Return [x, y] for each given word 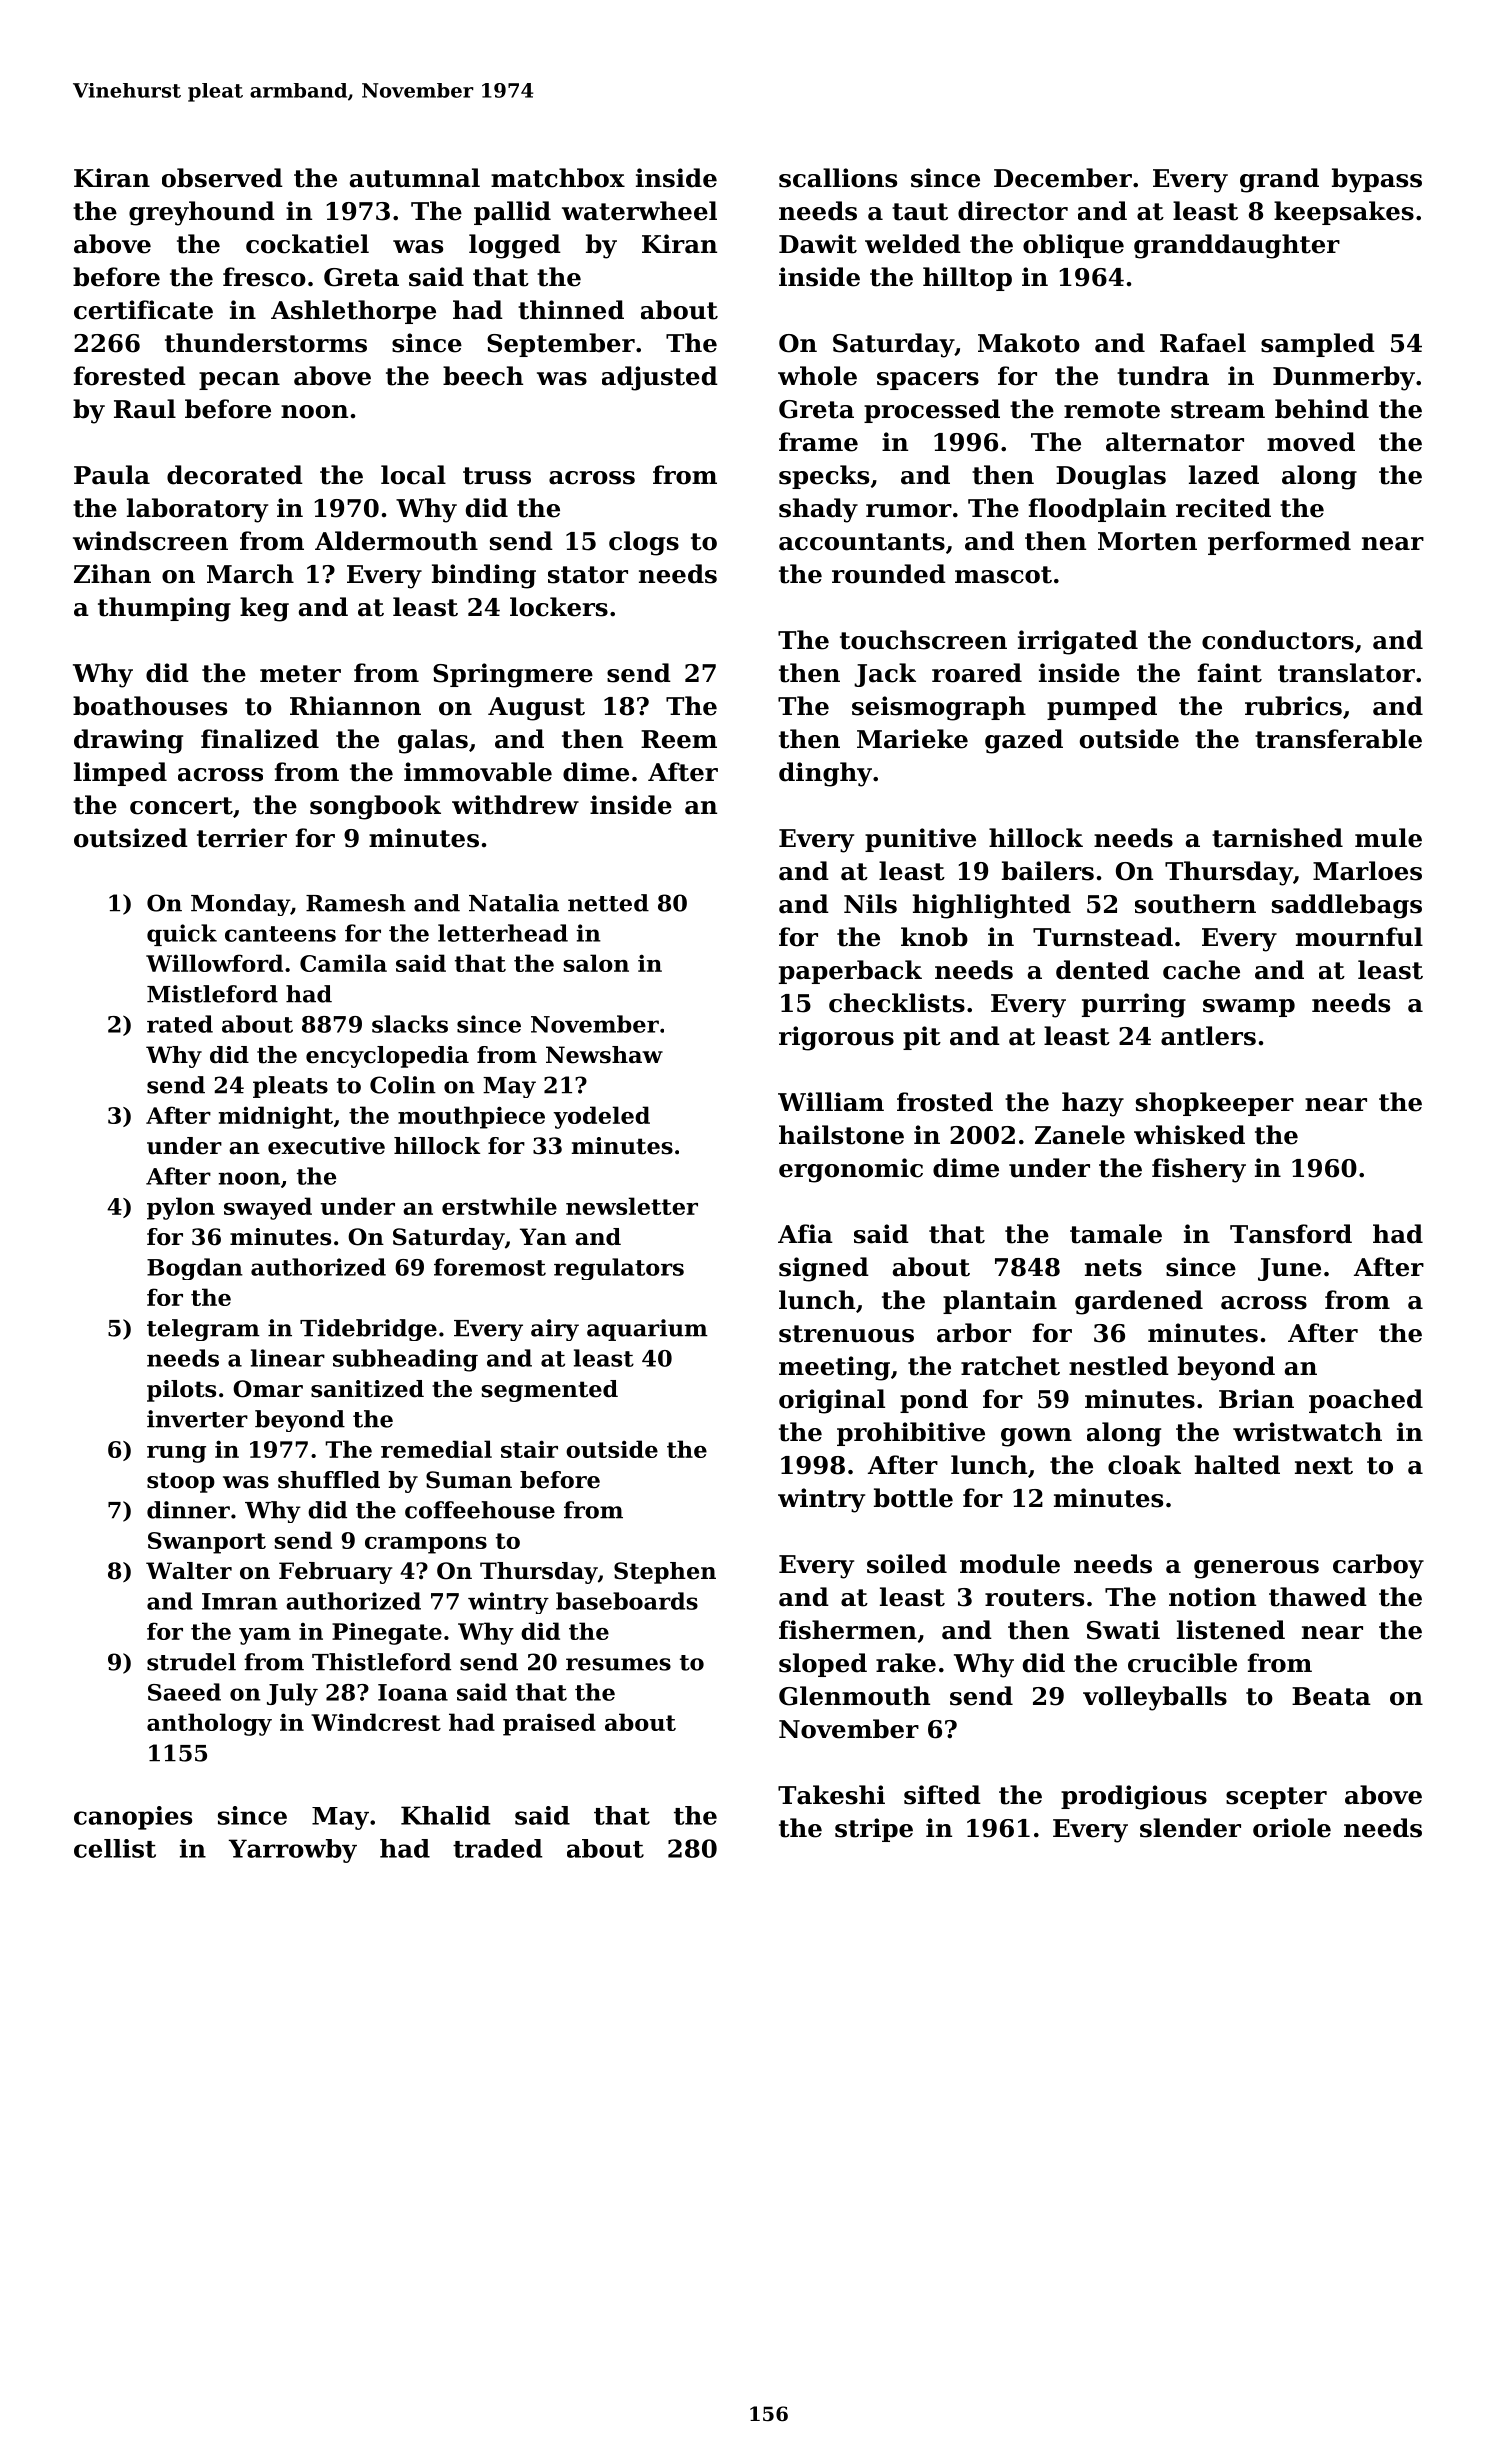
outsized [131, 838]
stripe [874, 1830]
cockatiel [307, 244]
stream [1218, 410]
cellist [115, 1848]
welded [913, 244]
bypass [1377, 180]
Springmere [513, 675]
